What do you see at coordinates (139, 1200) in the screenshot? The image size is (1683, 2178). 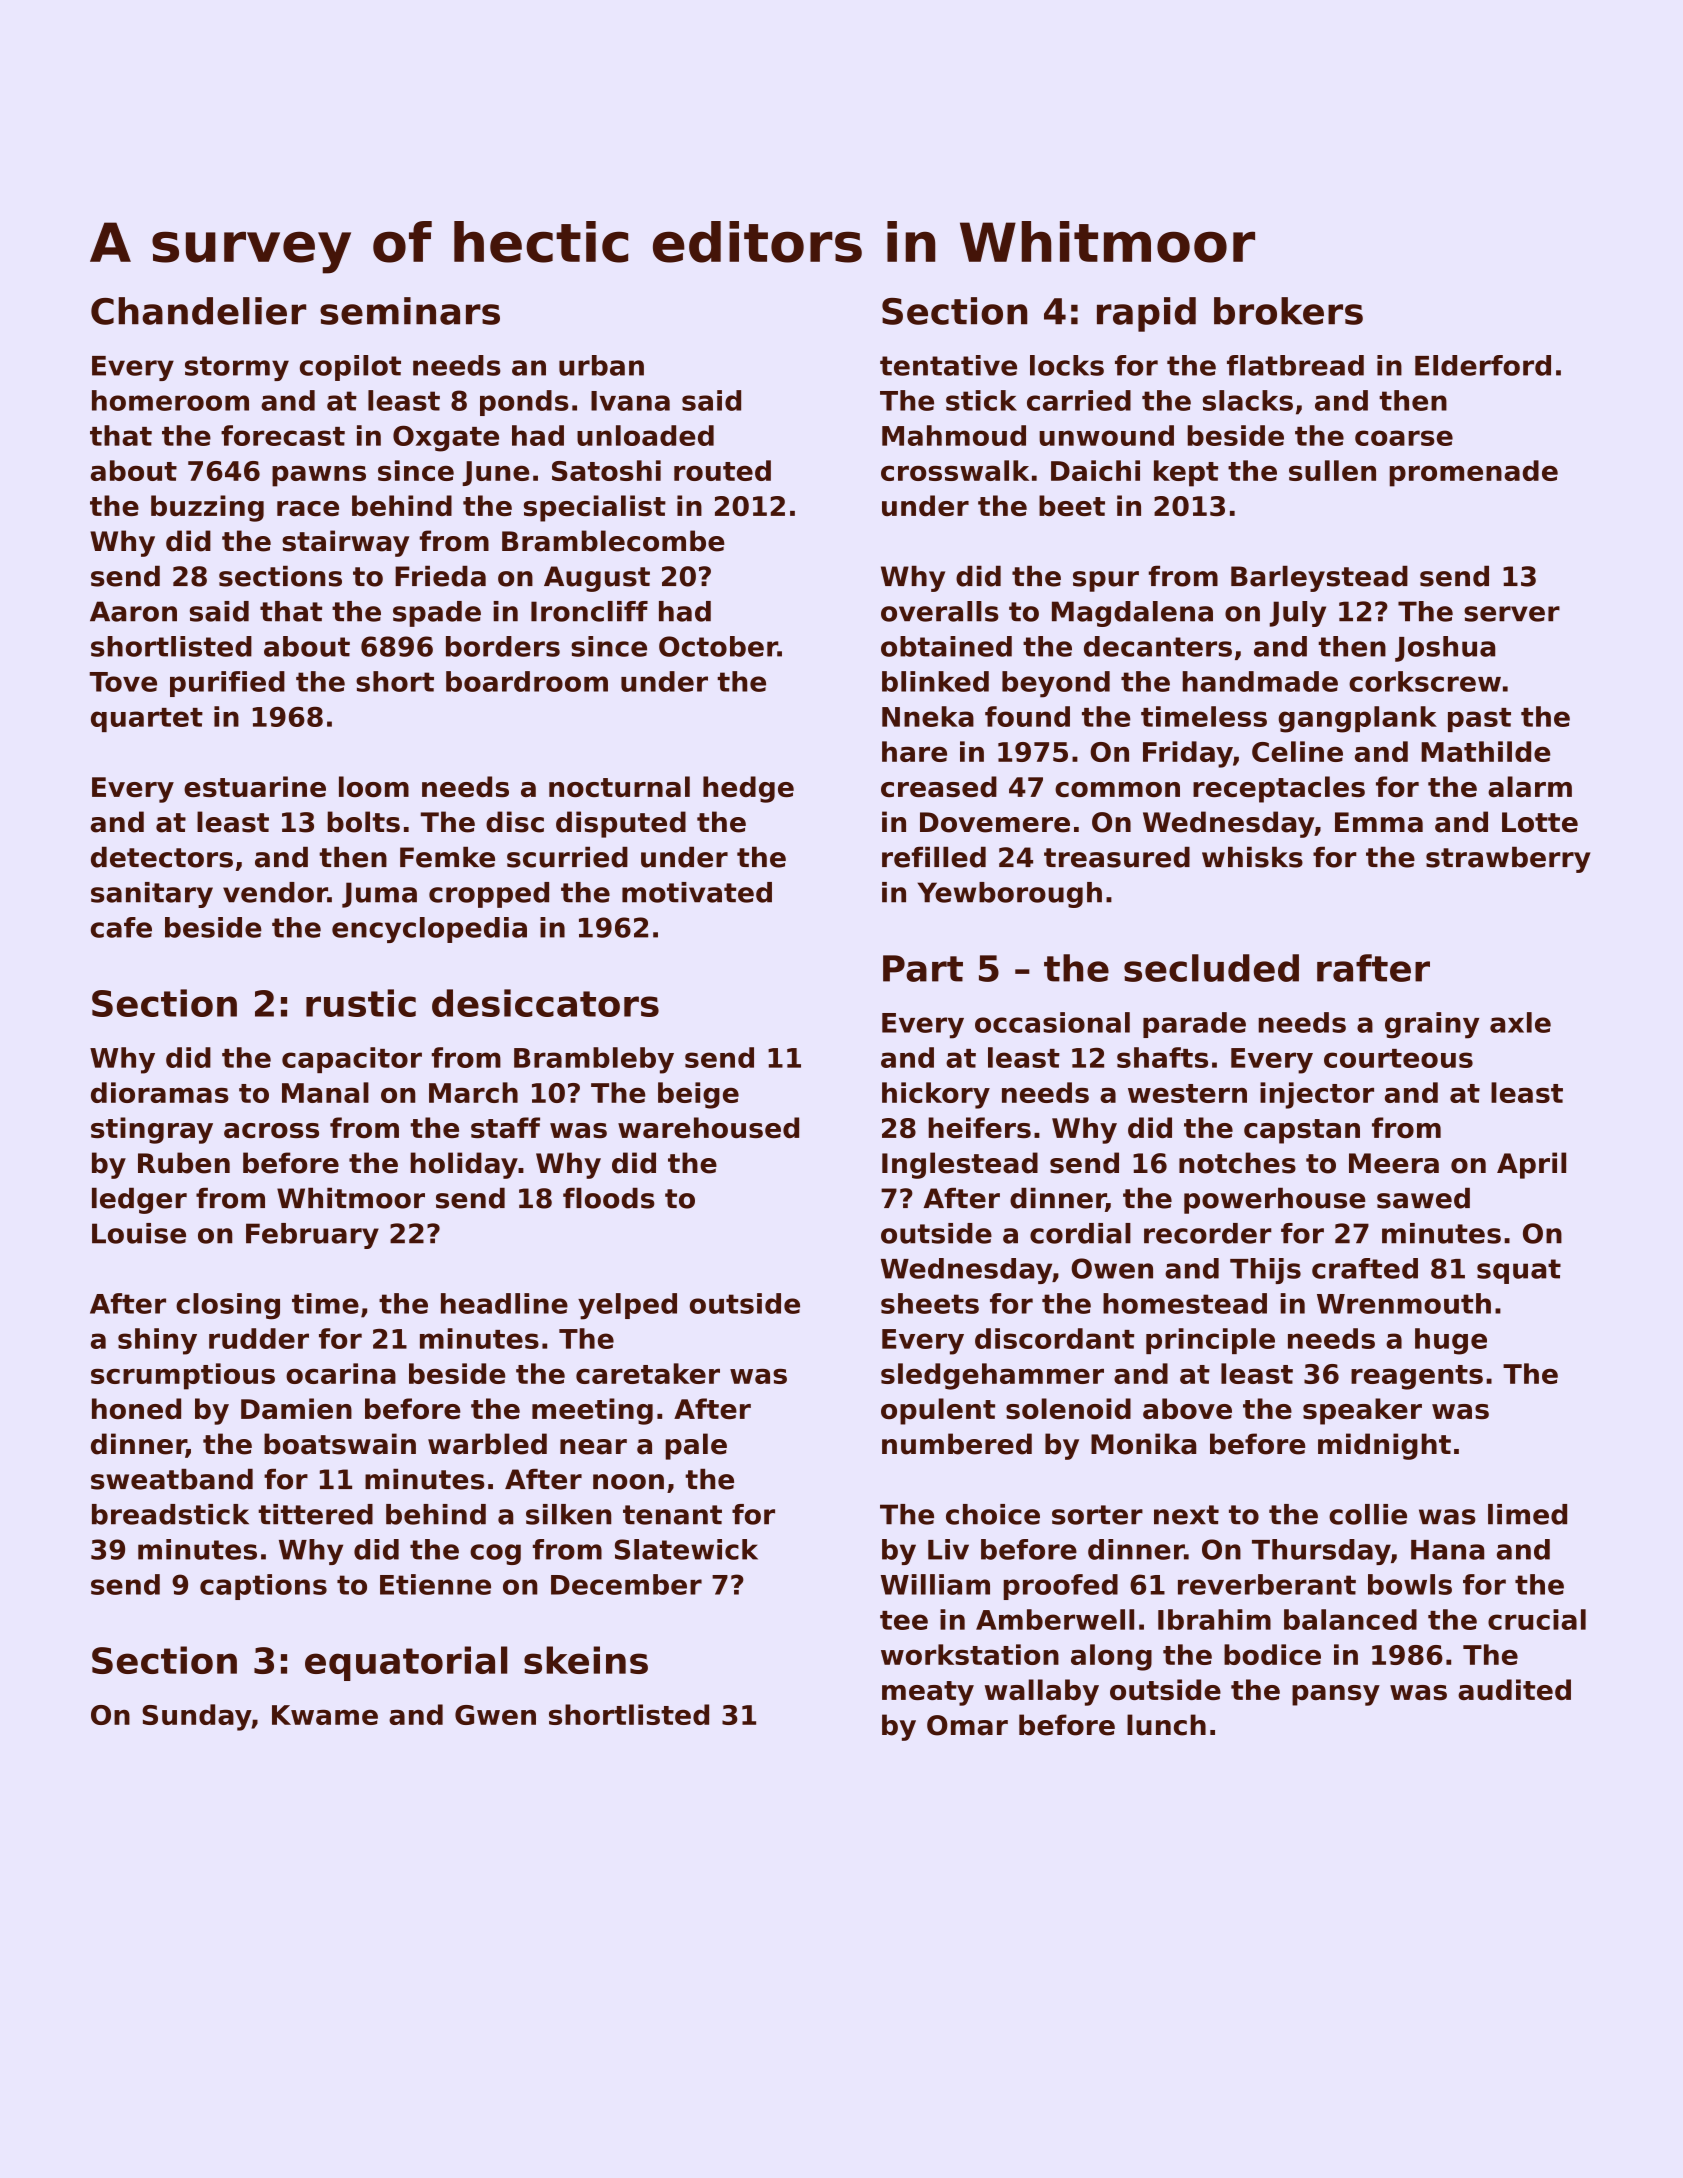 I see `ledger` at bounding box center [139, 1200].
